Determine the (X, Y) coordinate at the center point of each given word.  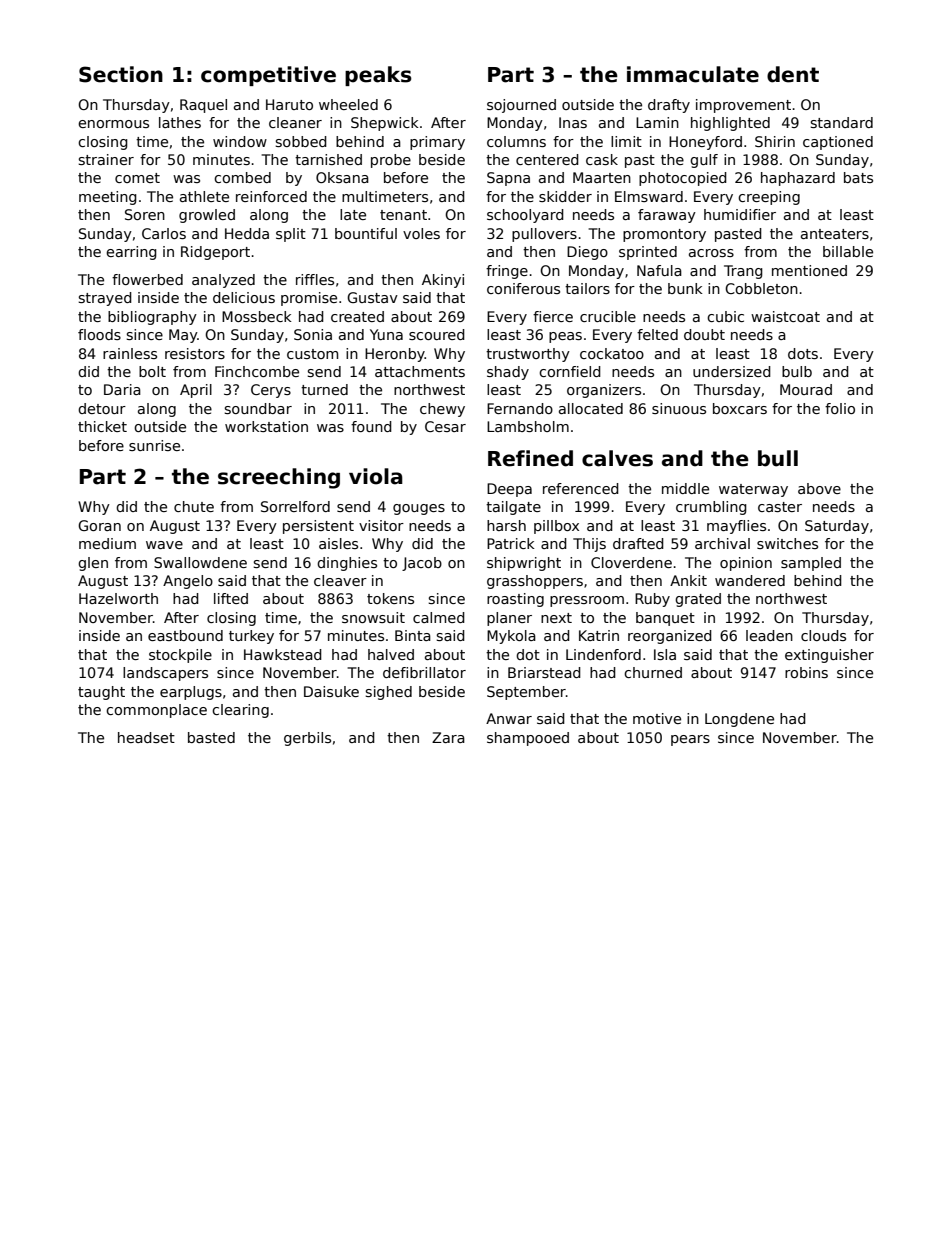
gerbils (307, 739)
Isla (665, 654)
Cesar (445, 426)
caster (780, 507)
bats (858, 177)
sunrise (154, 445)
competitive (268, 76)
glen (93, 564)
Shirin (775, 141)
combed (242, 177)
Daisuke (331, 691)
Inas (573, 122)
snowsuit (373, 617)
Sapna (508, 179)
